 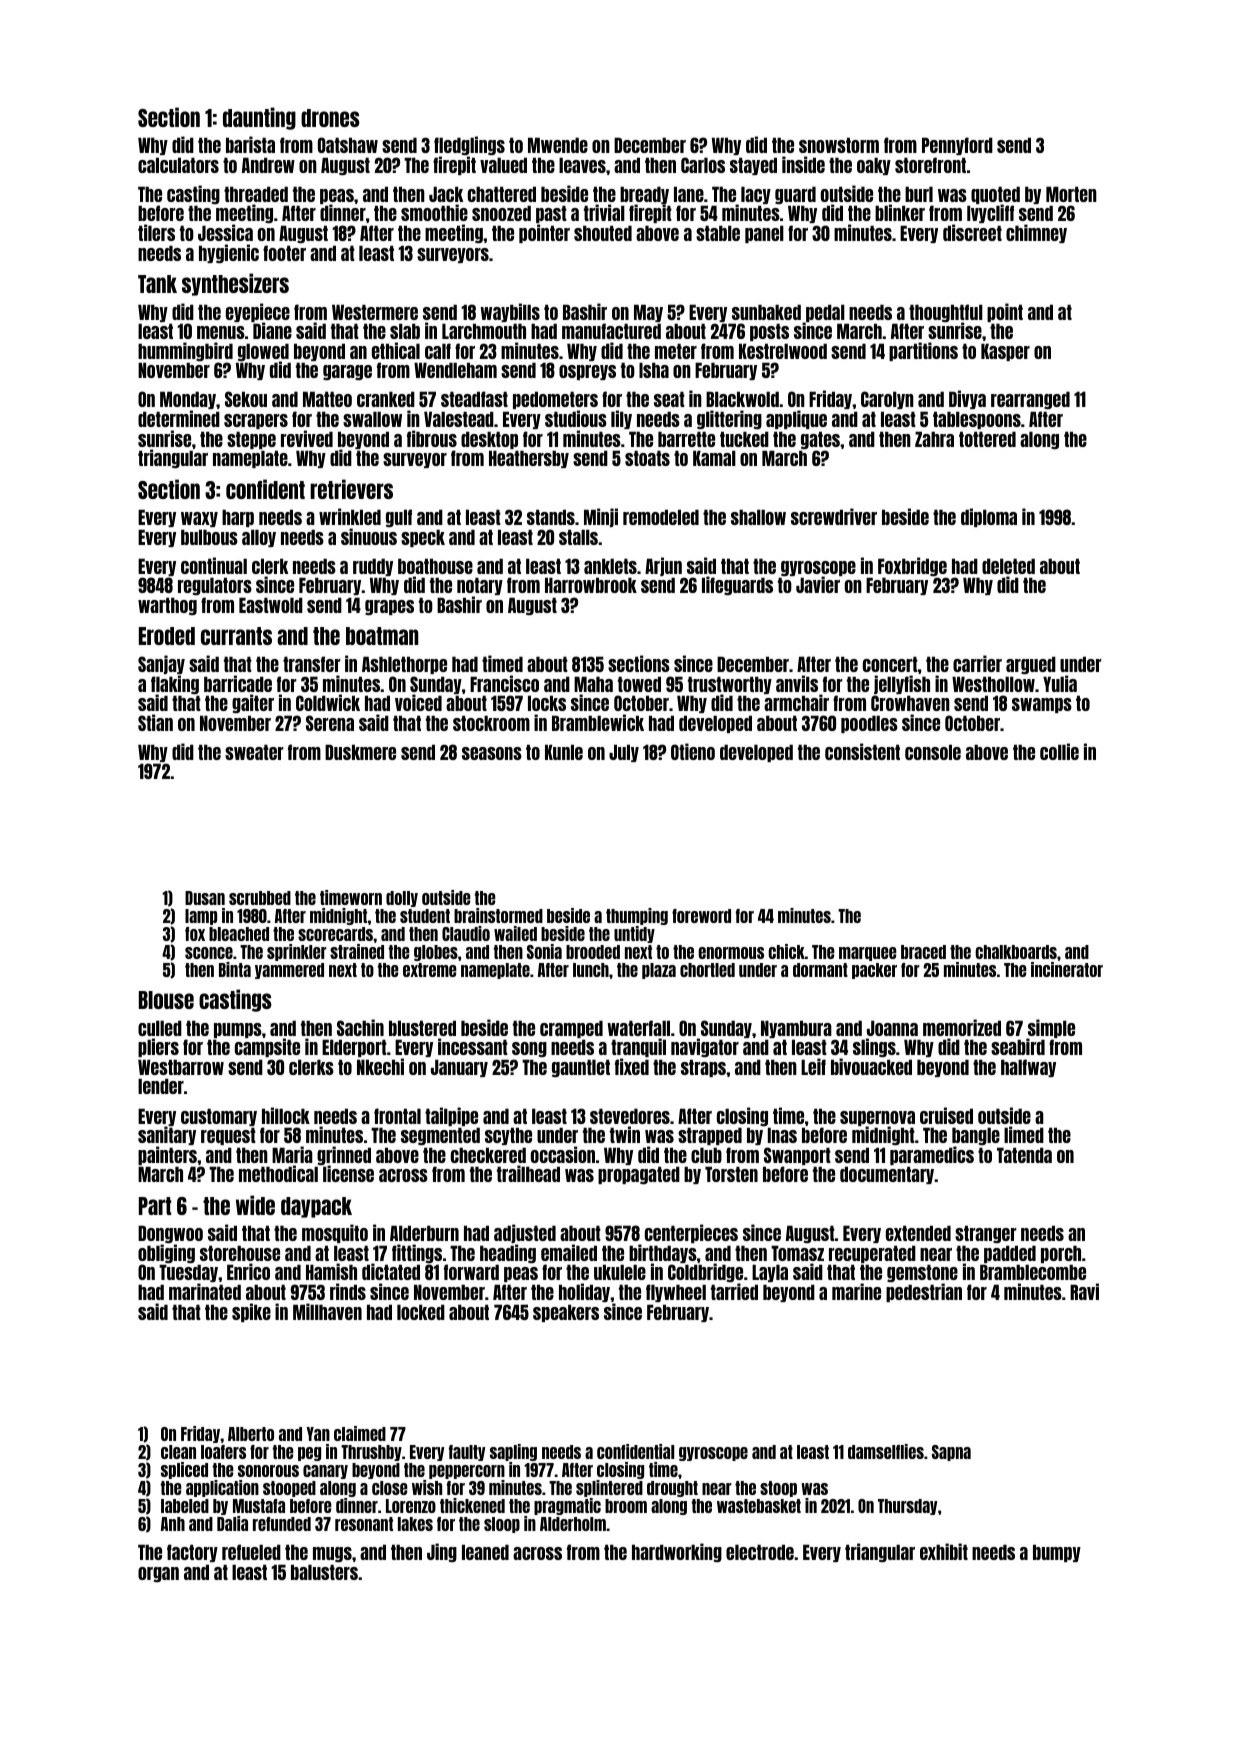 I want to click on snowstorm, so click(x=839, y=145).
